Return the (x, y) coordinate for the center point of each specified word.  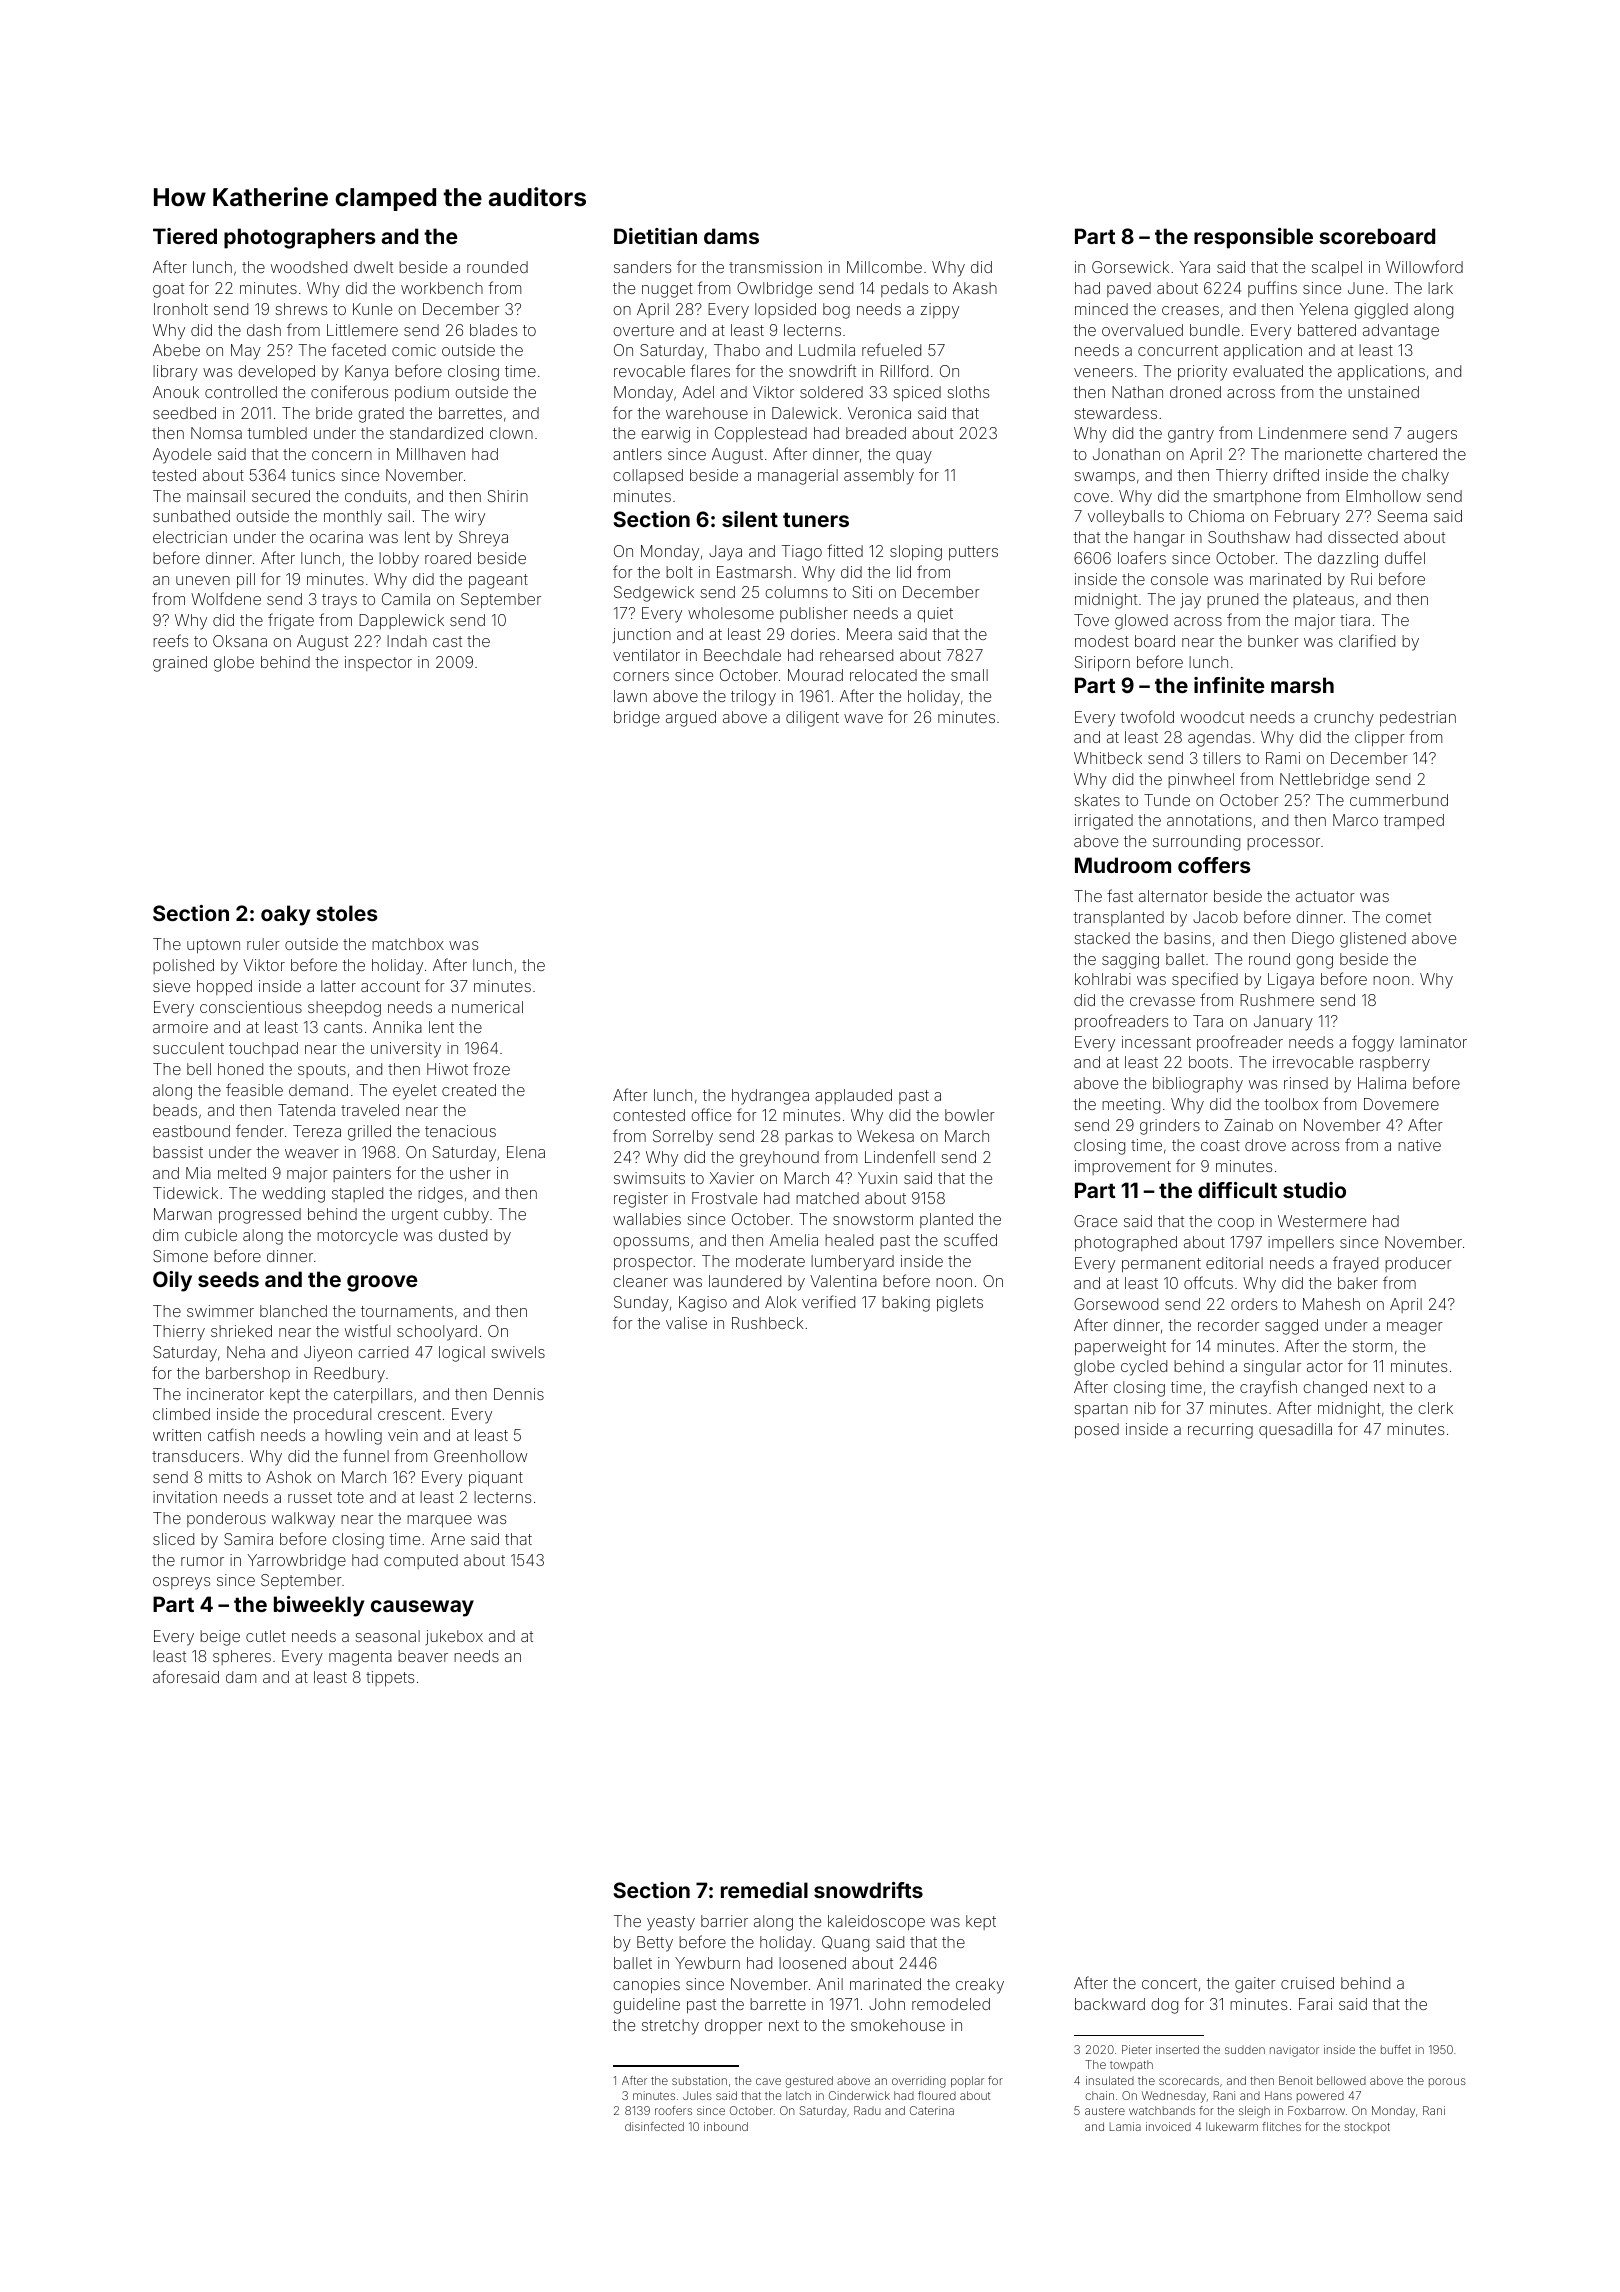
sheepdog (344, 1009)
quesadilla (1295, 1430)
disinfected (654, 2126)
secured (281, 496)
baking (906, 1304)
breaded (876, 433)
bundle (1215, 330)
